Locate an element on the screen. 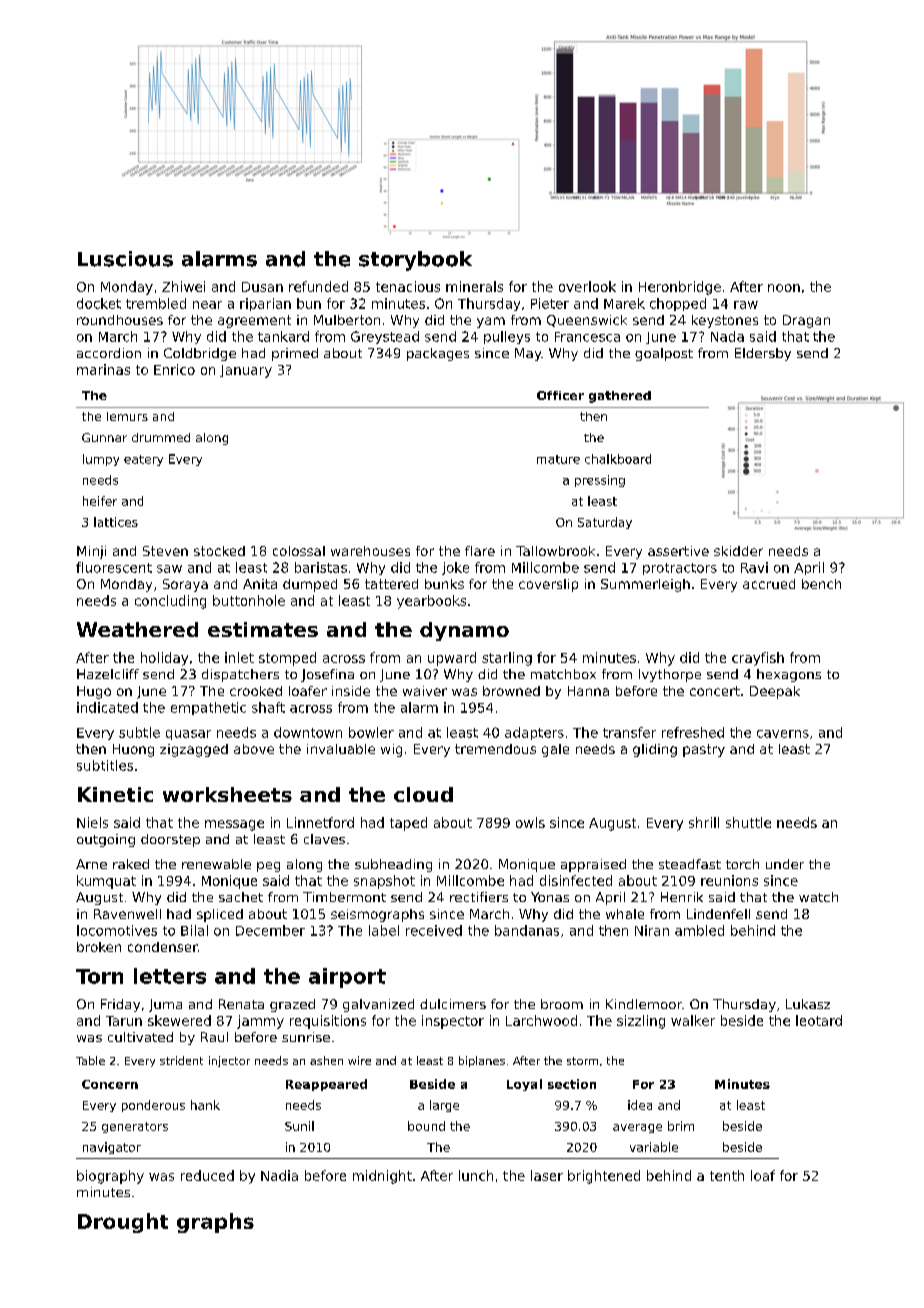  Greystead is located at coordinates (385, 337).
